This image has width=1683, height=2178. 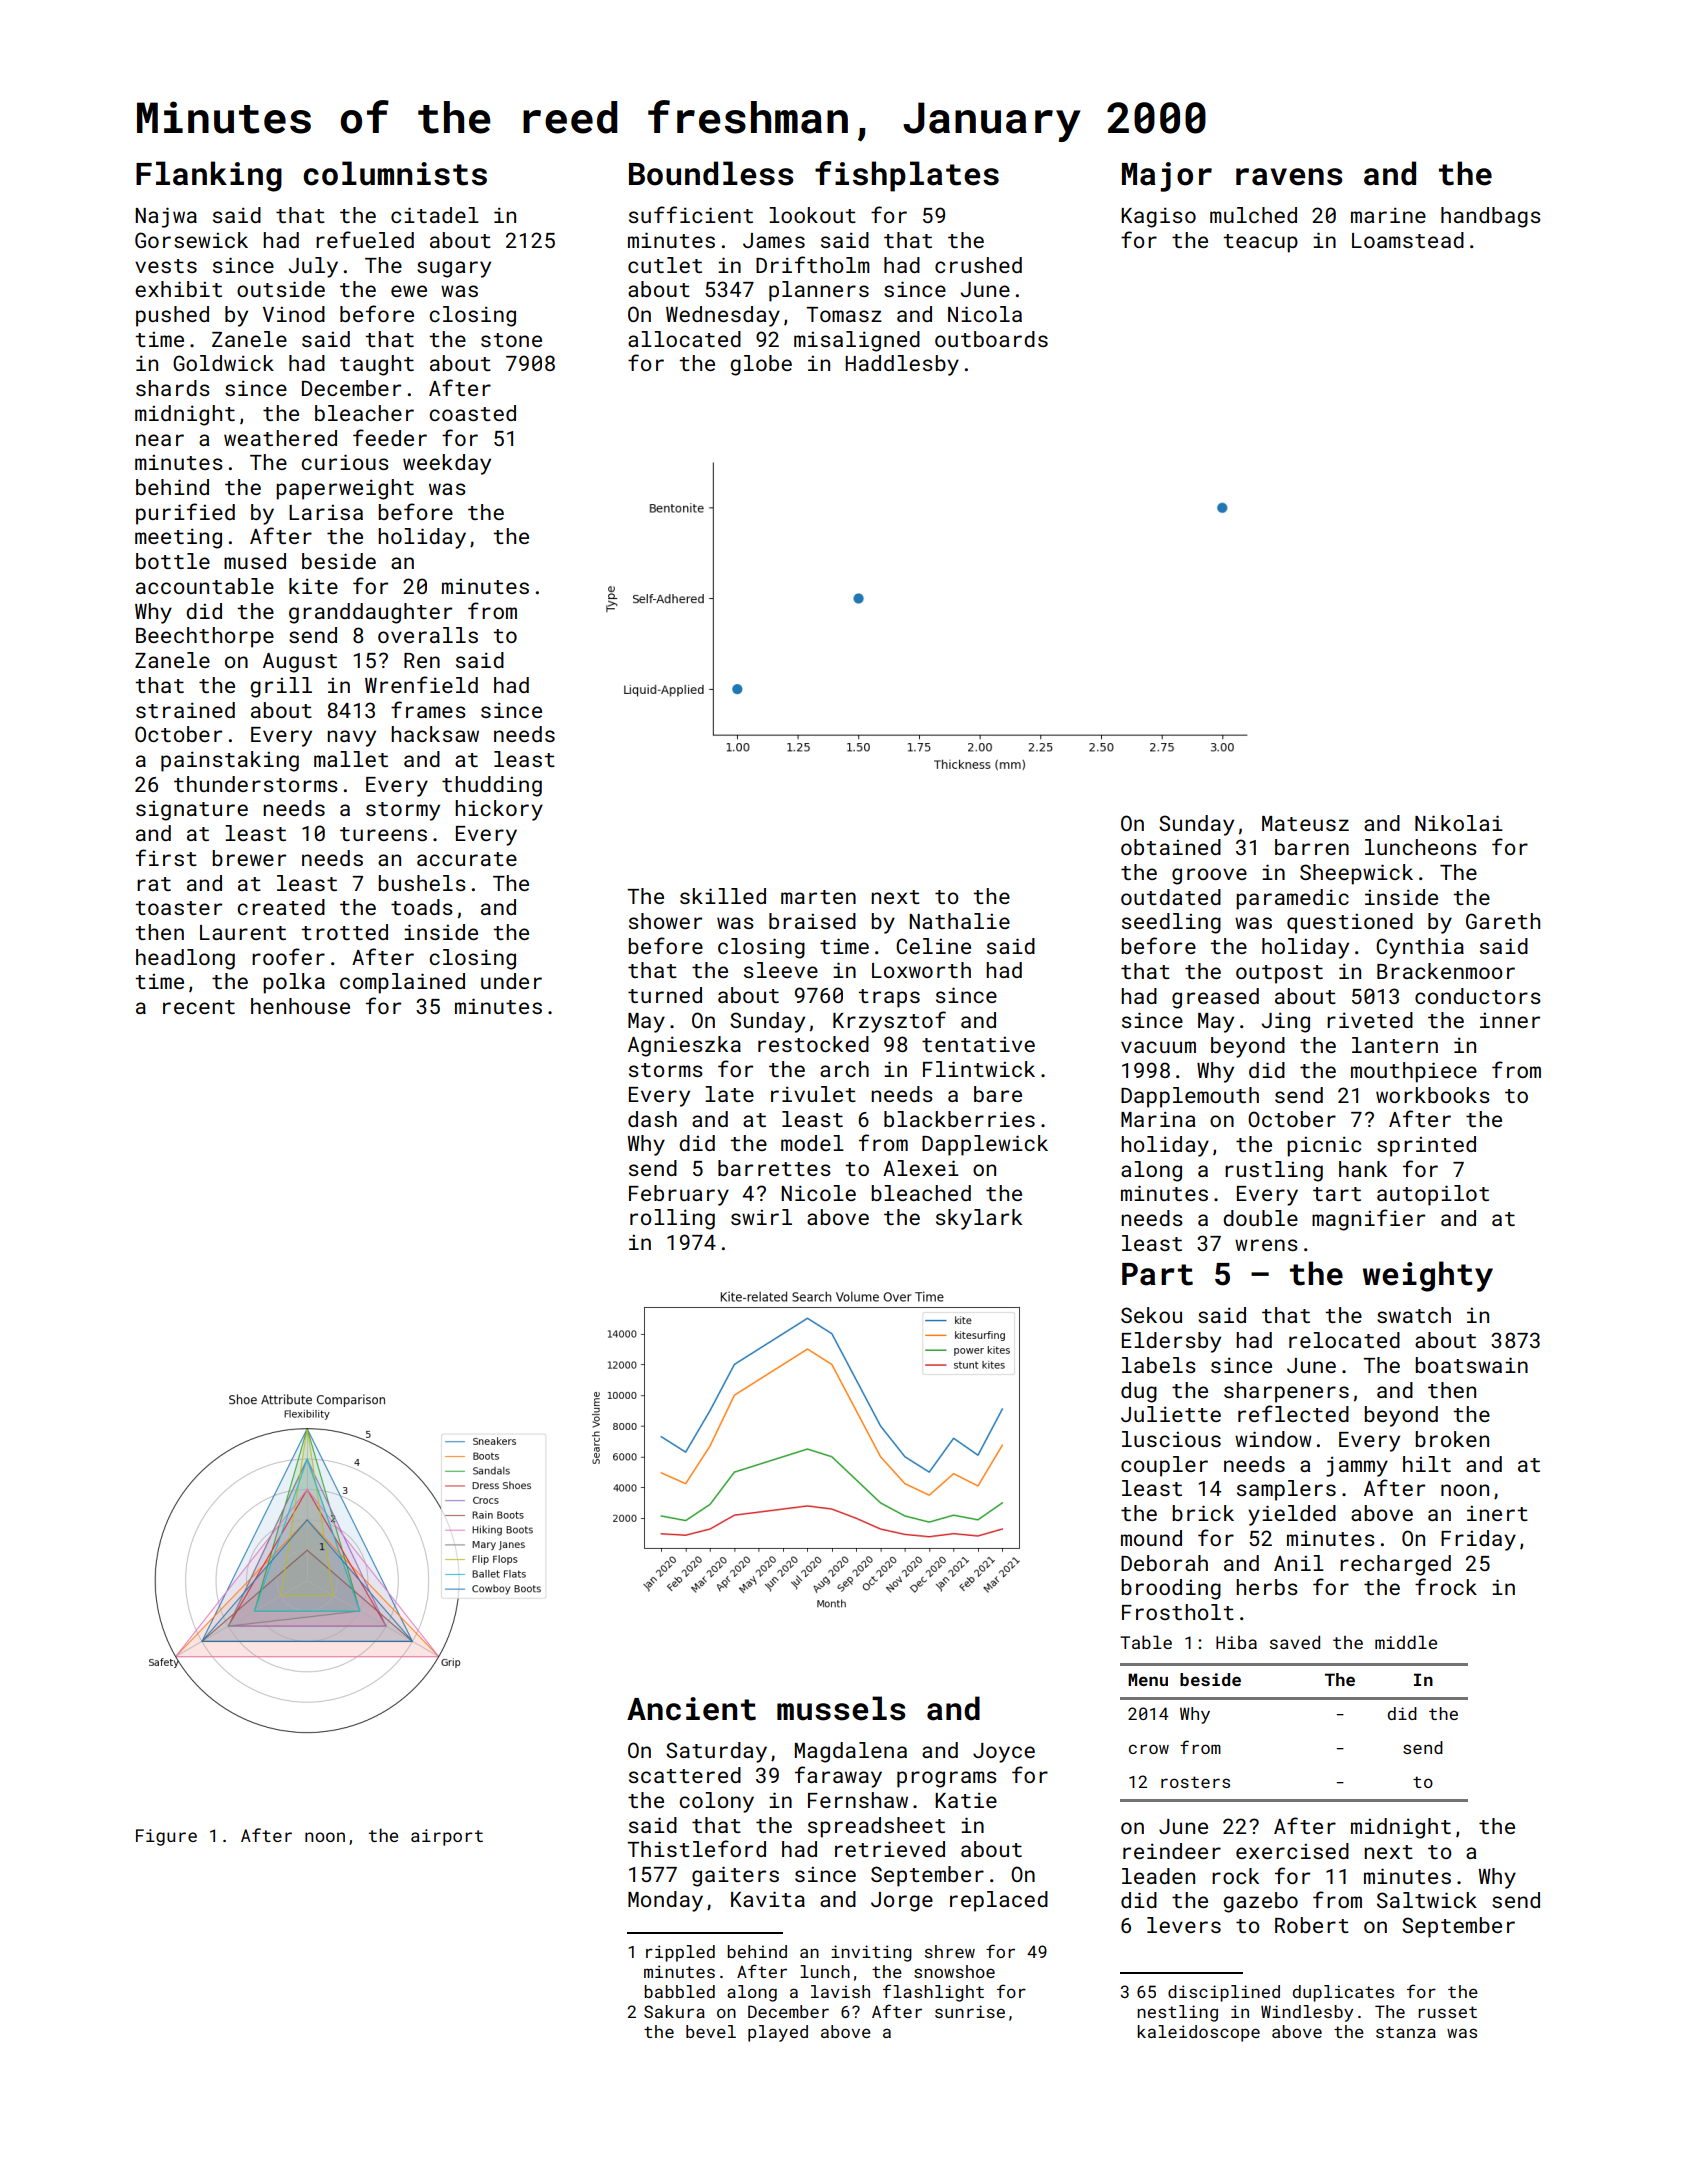 What do you see at coordinates (761, 365) in the image?
I see `globe` at bounding box center [761, 365].
